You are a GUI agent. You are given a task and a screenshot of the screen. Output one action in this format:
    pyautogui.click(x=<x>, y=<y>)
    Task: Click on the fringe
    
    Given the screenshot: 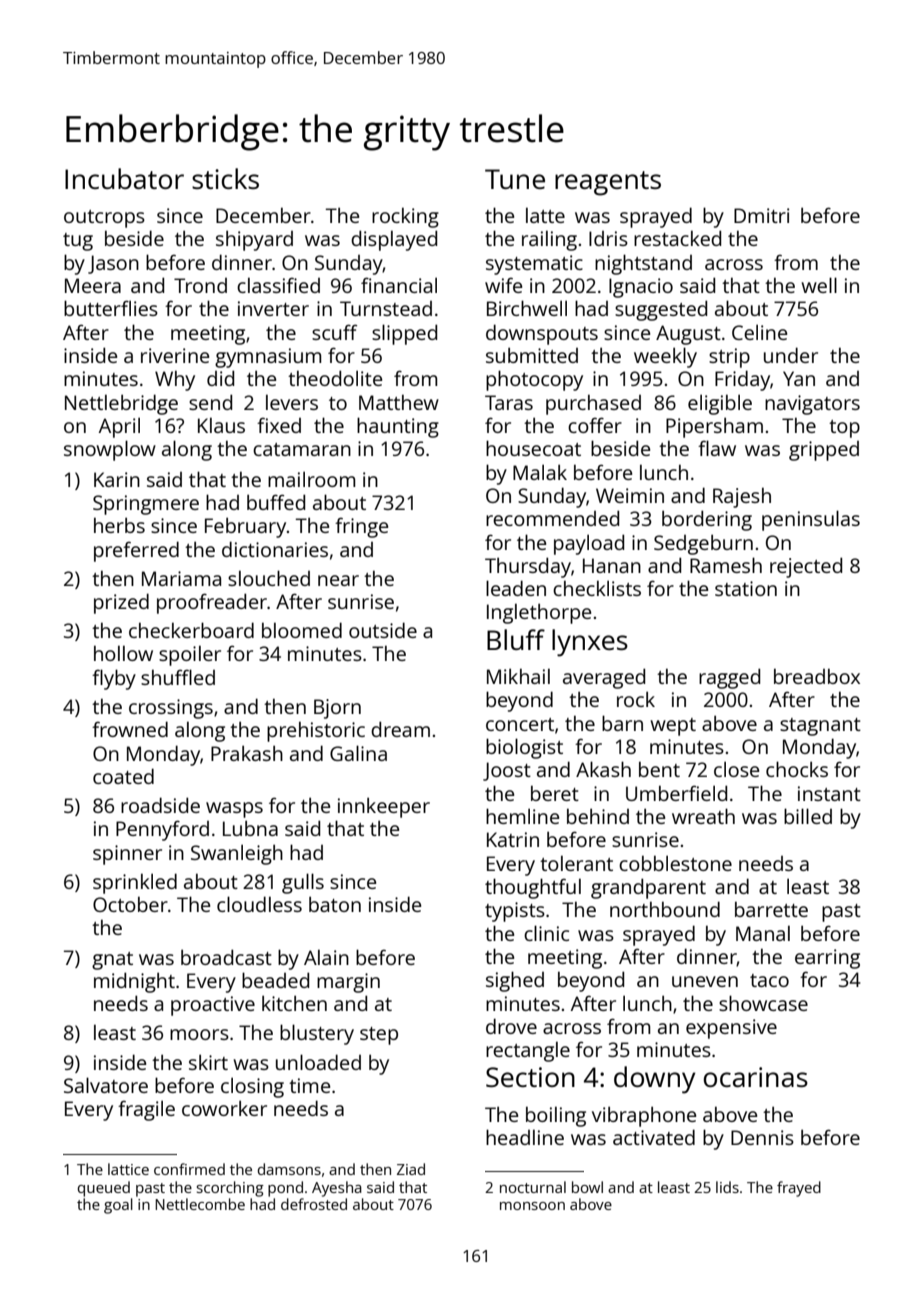 What is the action you would take?
    pyautogui.click(x=361, y=528)
